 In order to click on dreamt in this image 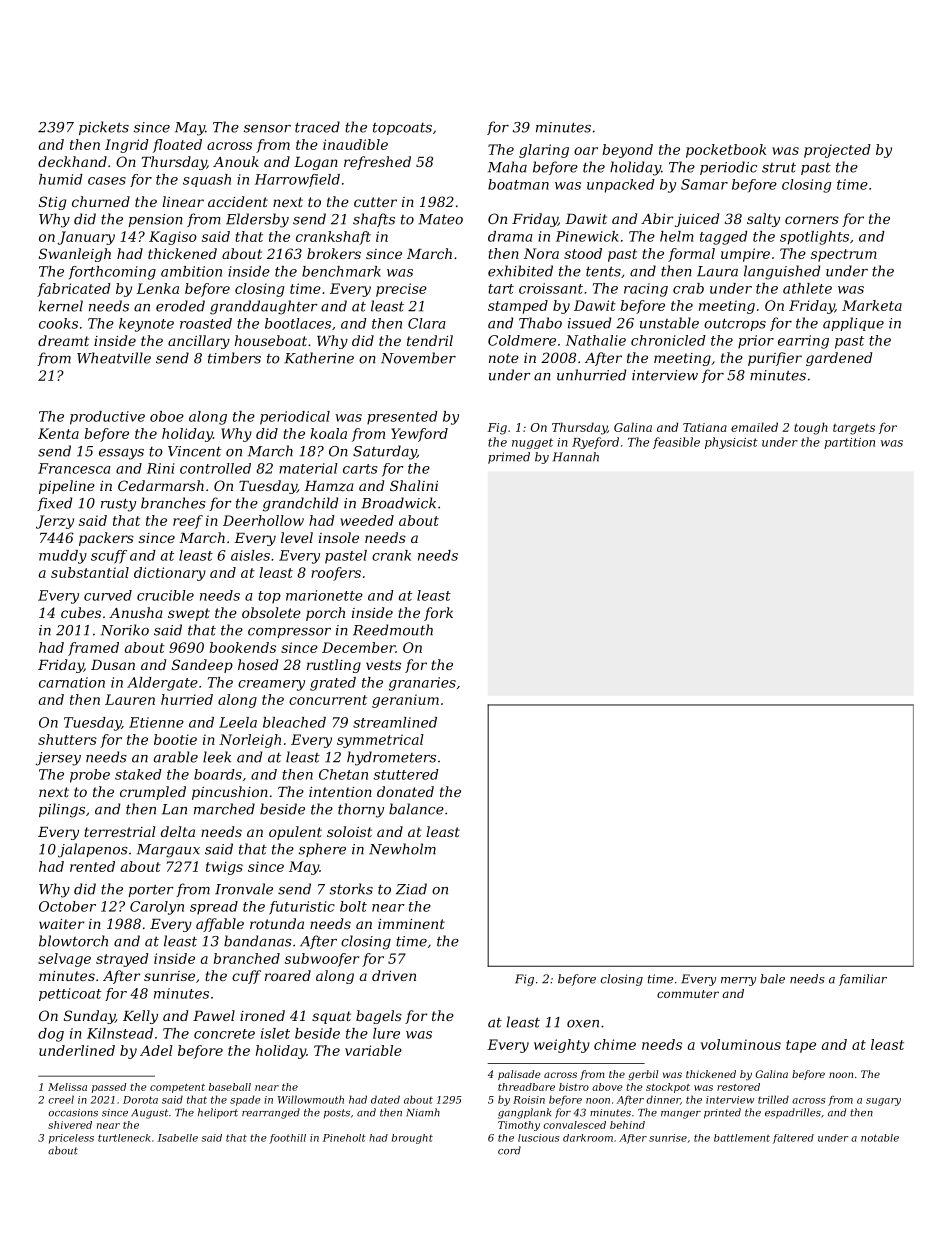, I will do `click(63, 340)`.
